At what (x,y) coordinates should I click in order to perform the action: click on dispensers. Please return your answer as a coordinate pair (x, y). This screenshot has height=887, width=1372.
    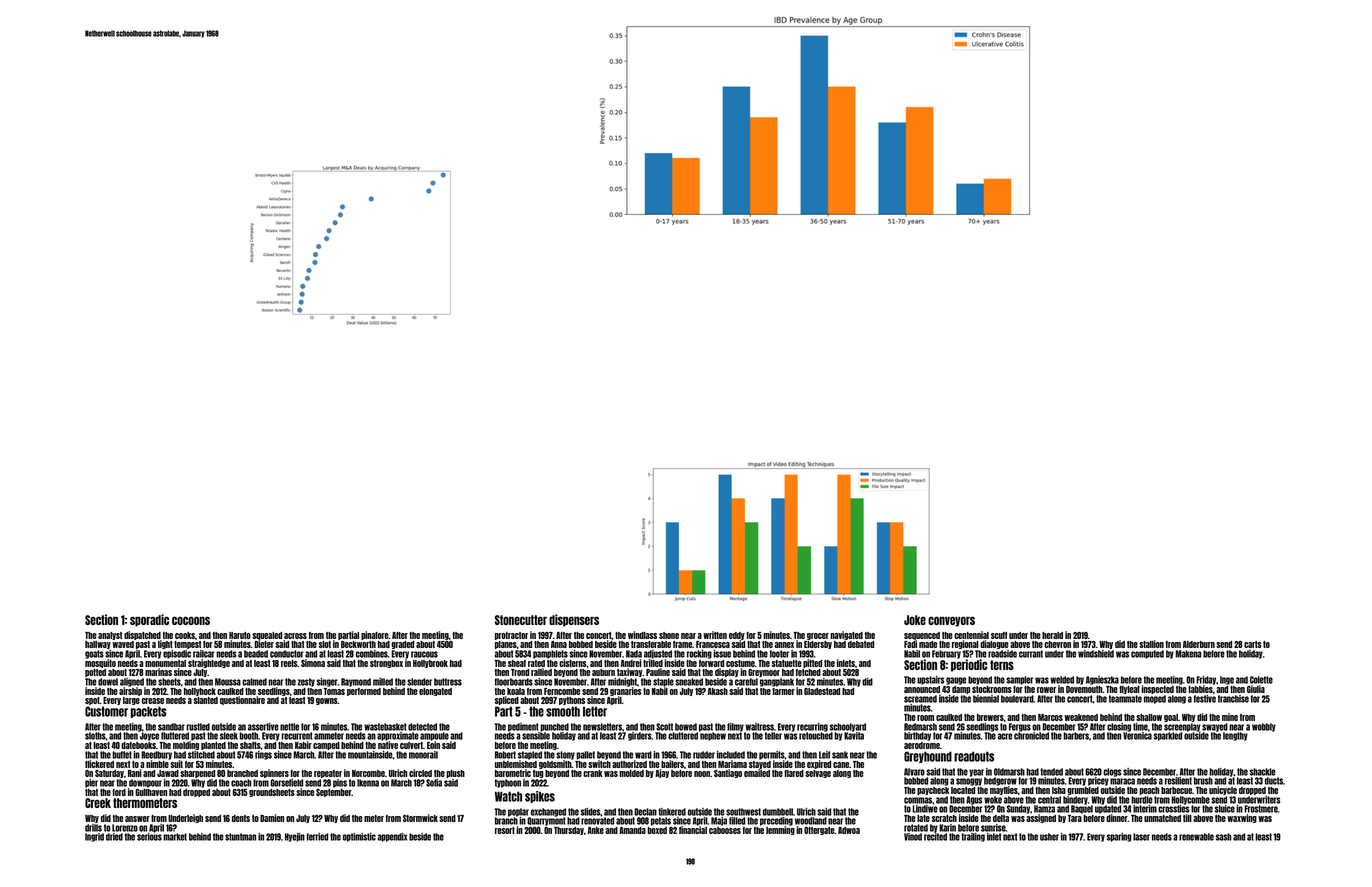
    Looking at the image, I should click on (574, 620).
